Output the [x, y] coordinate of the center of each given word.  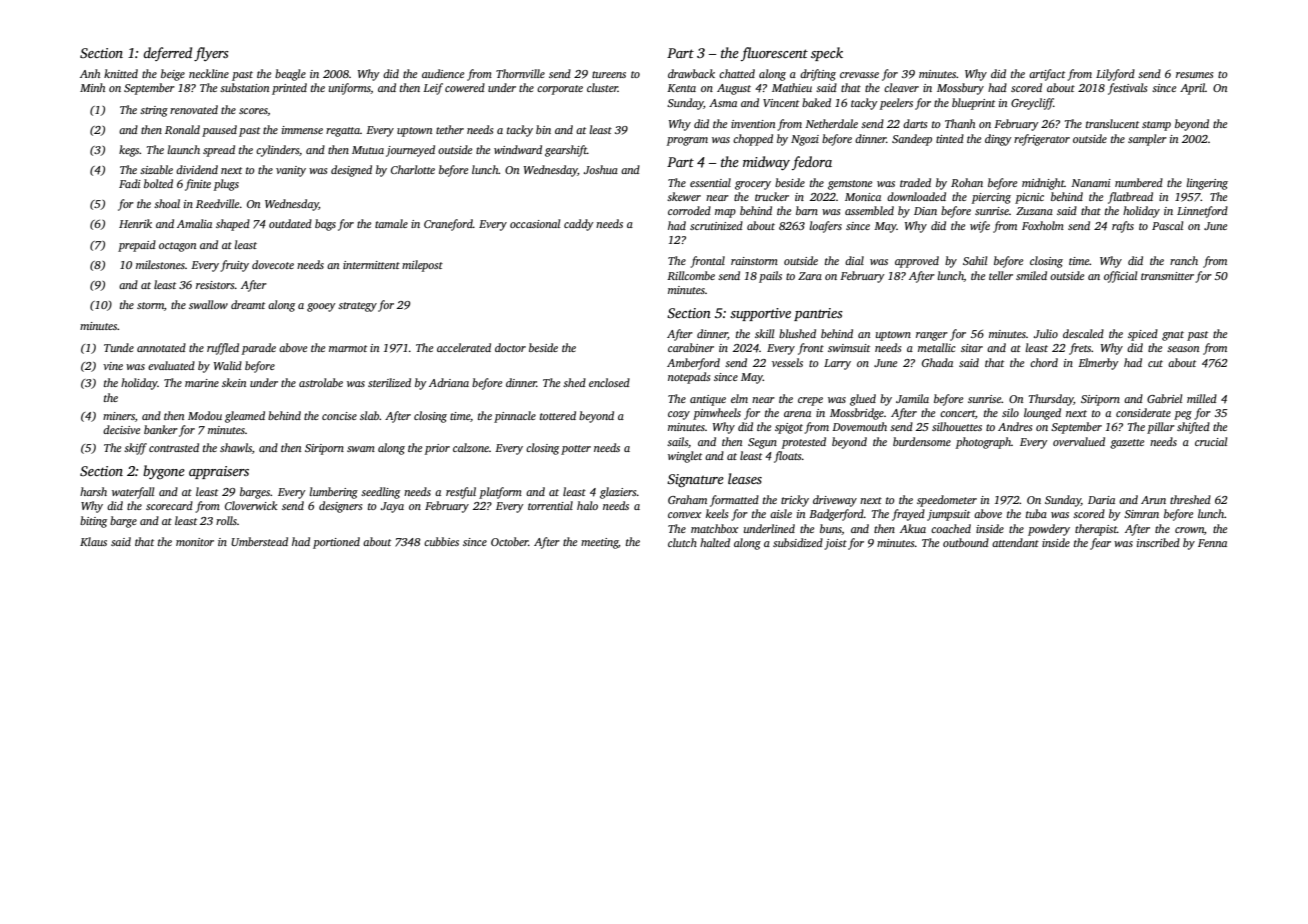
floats [787, 457]
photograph [983, 443]
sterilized [389, 382]
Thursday [1051, 400]
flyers [211, 54]
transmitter [1167, 276]
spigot [789, 428]
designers [340, 507]
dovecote [273, 264]
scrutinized [716, 225]
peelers [896, 104]
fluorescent [774, 54]
